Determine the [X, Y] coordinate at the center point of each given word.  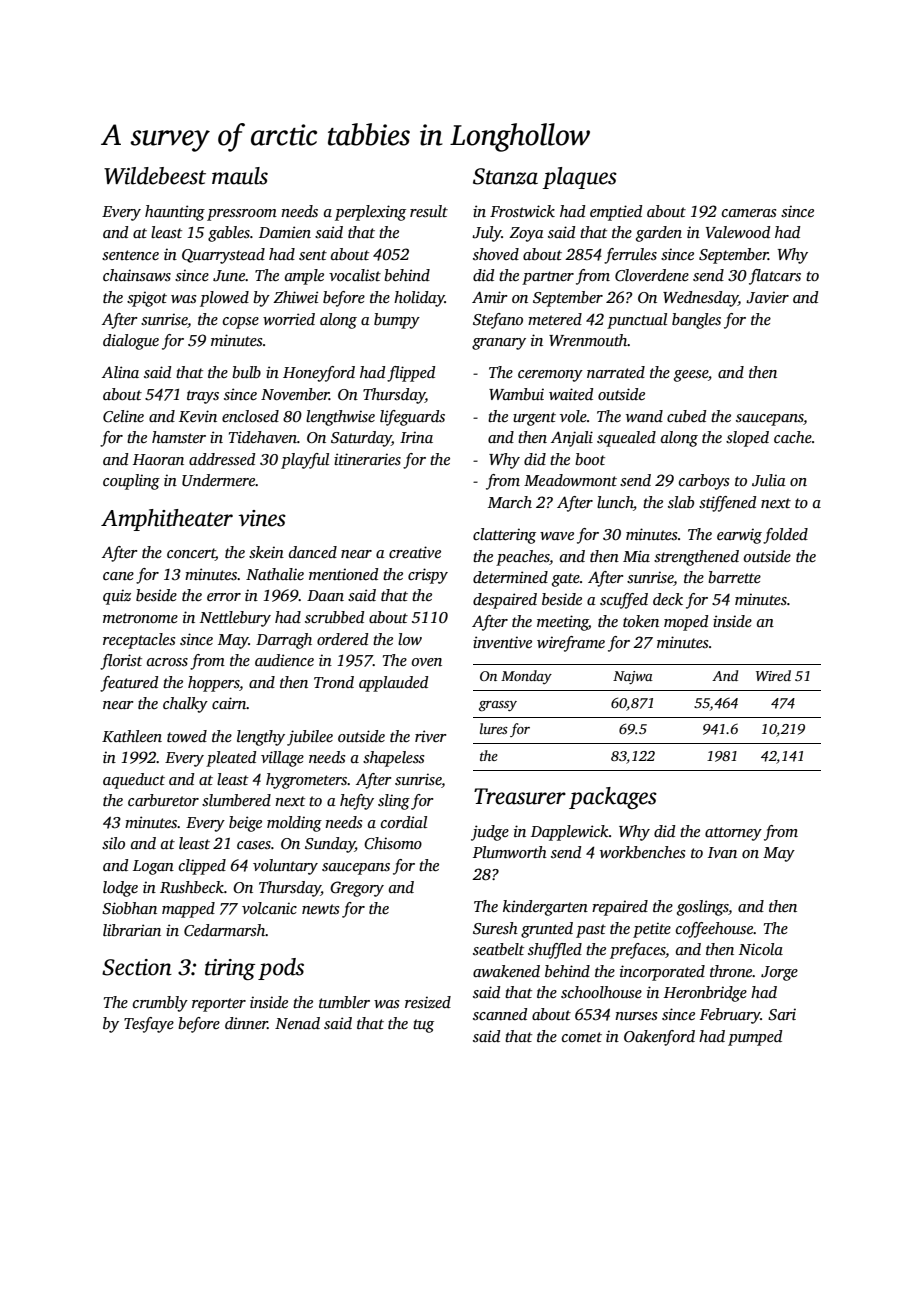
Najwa [633, 677]
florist [121, 662]
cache [793, 437]
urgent [534, 419]
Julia [769, 480]
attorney [733, 834]
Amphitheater [167, 520]
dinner [246, 1023]
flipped [411, 374]
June [229, 276]
